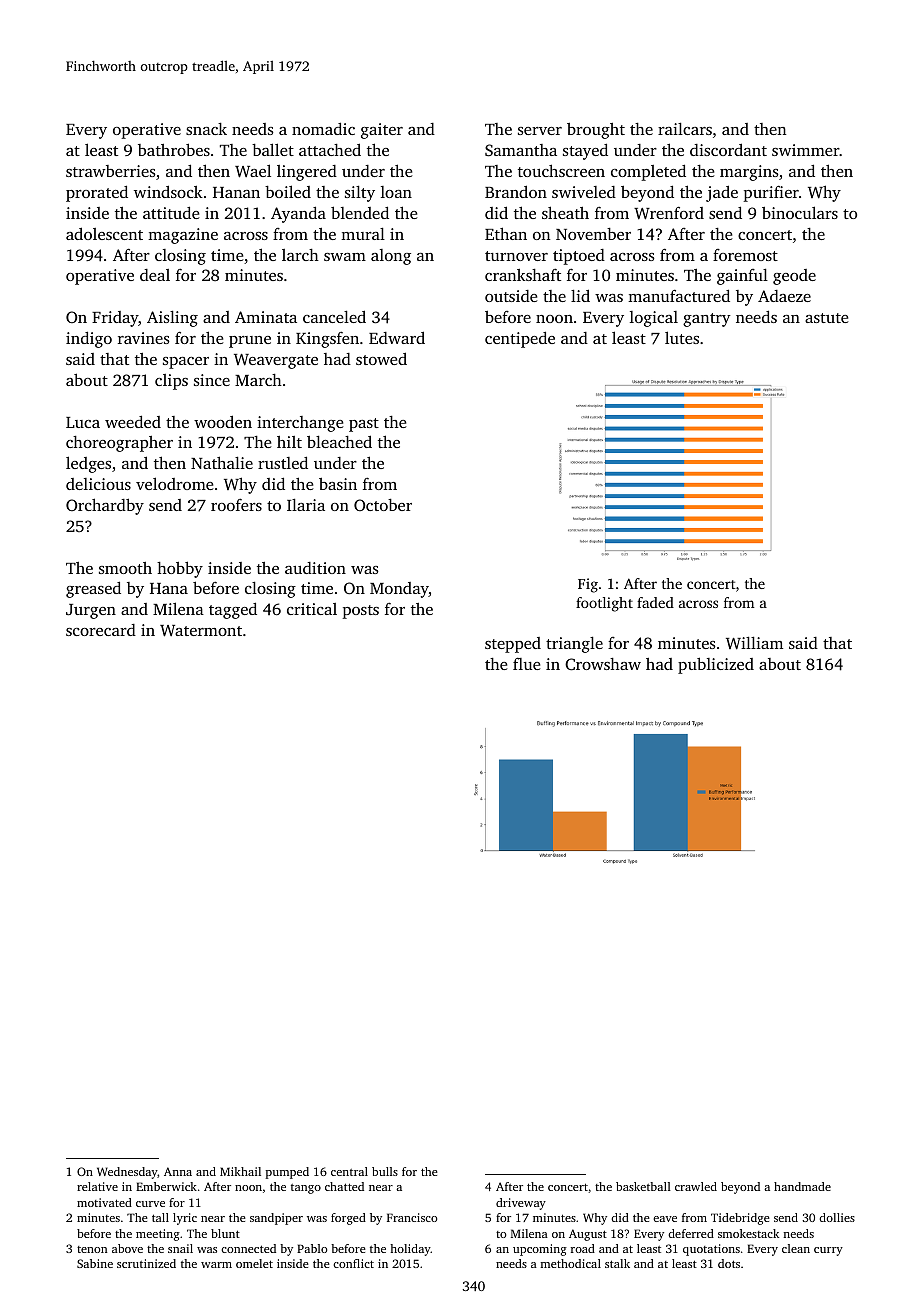  Describe the element at coordinates (382, 131) in the screenshot. I see `gaiter` at that location.
